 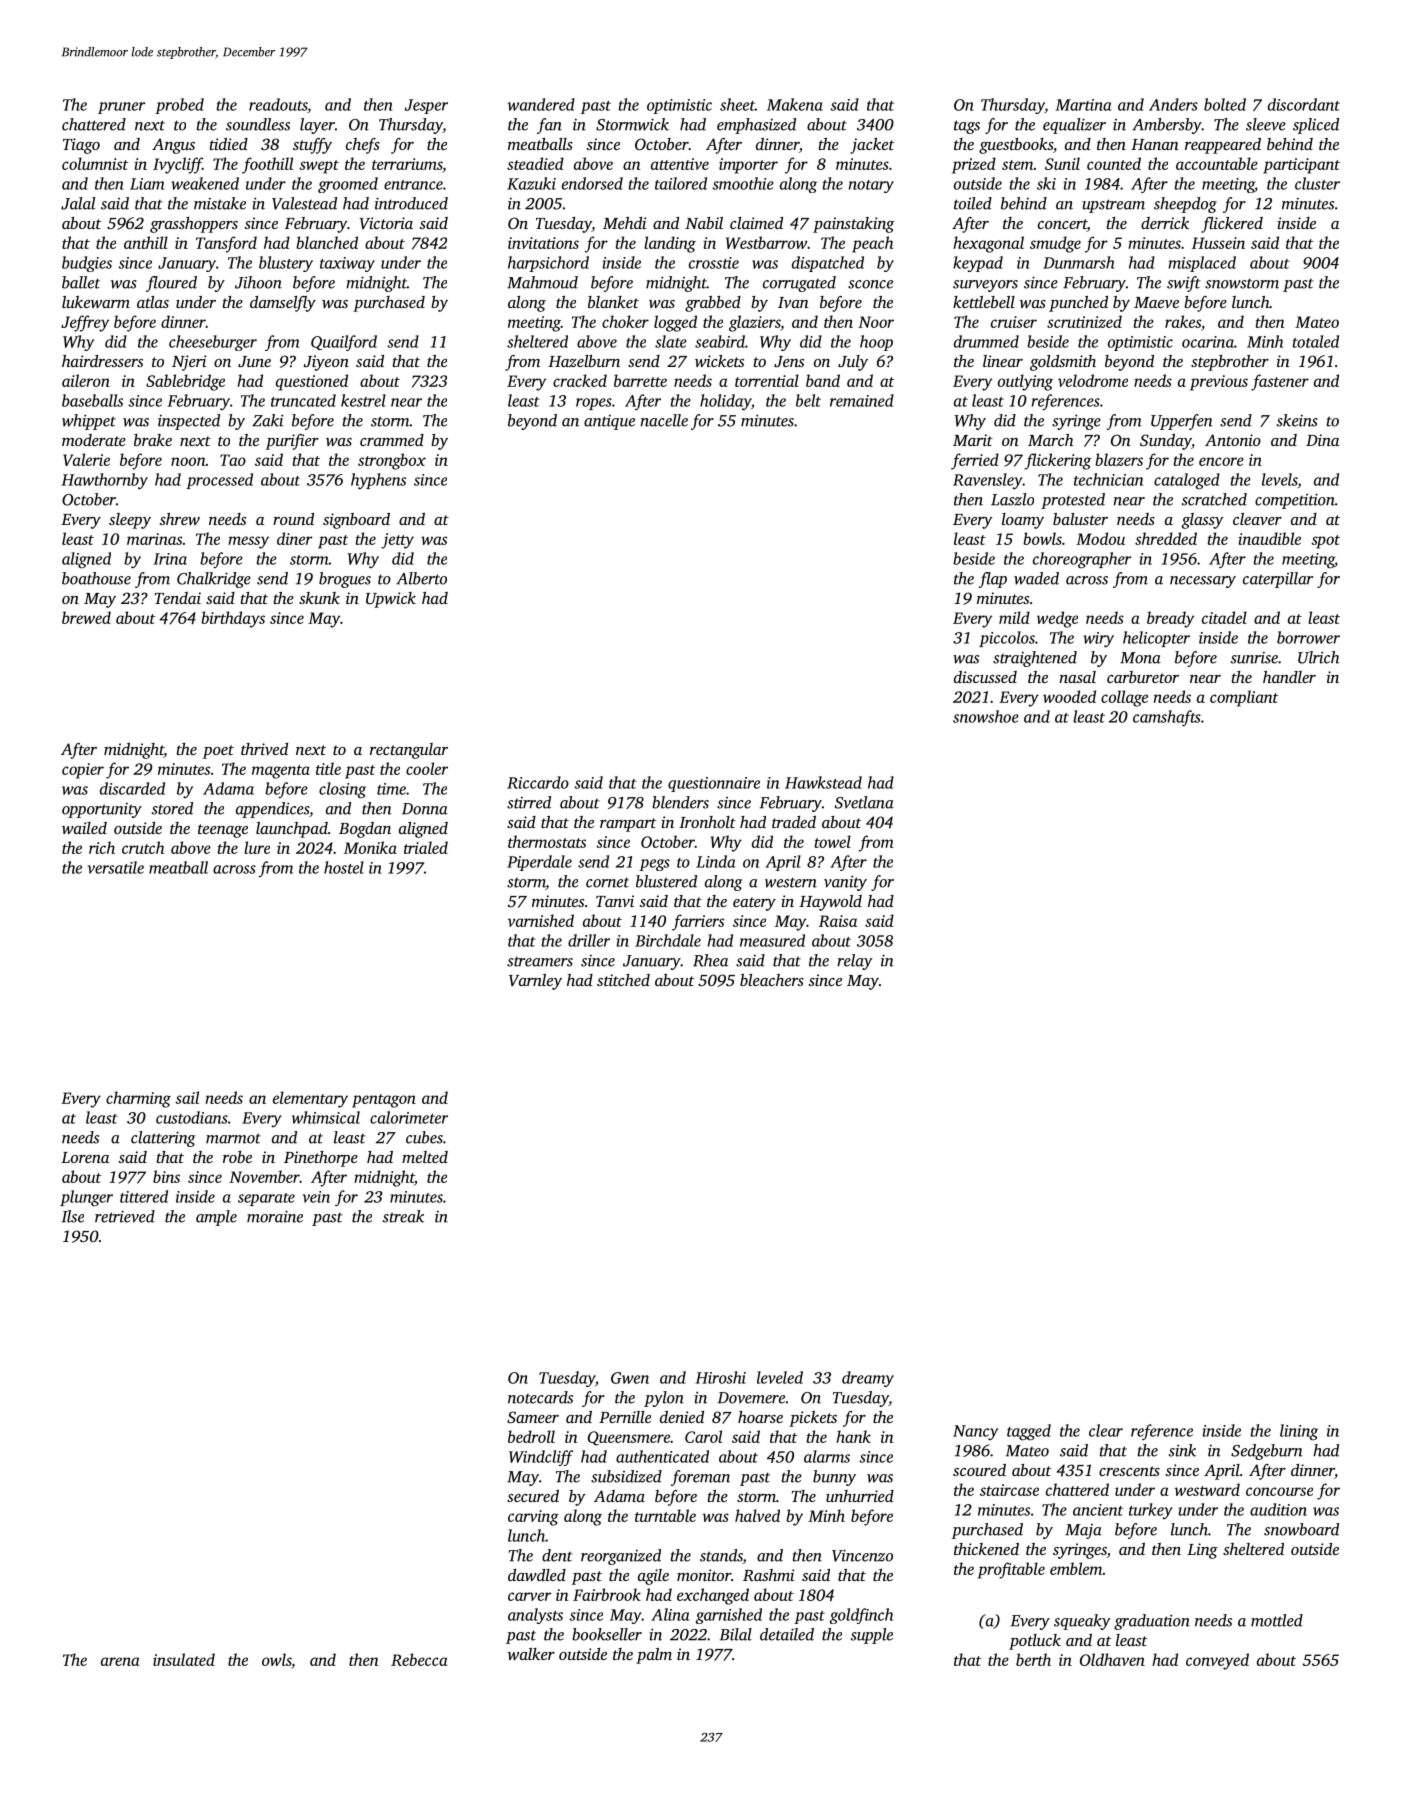 What do you see at coordinates (1084, 105) in the image?
I see `Martina` at bounding box center [1084, 105].
